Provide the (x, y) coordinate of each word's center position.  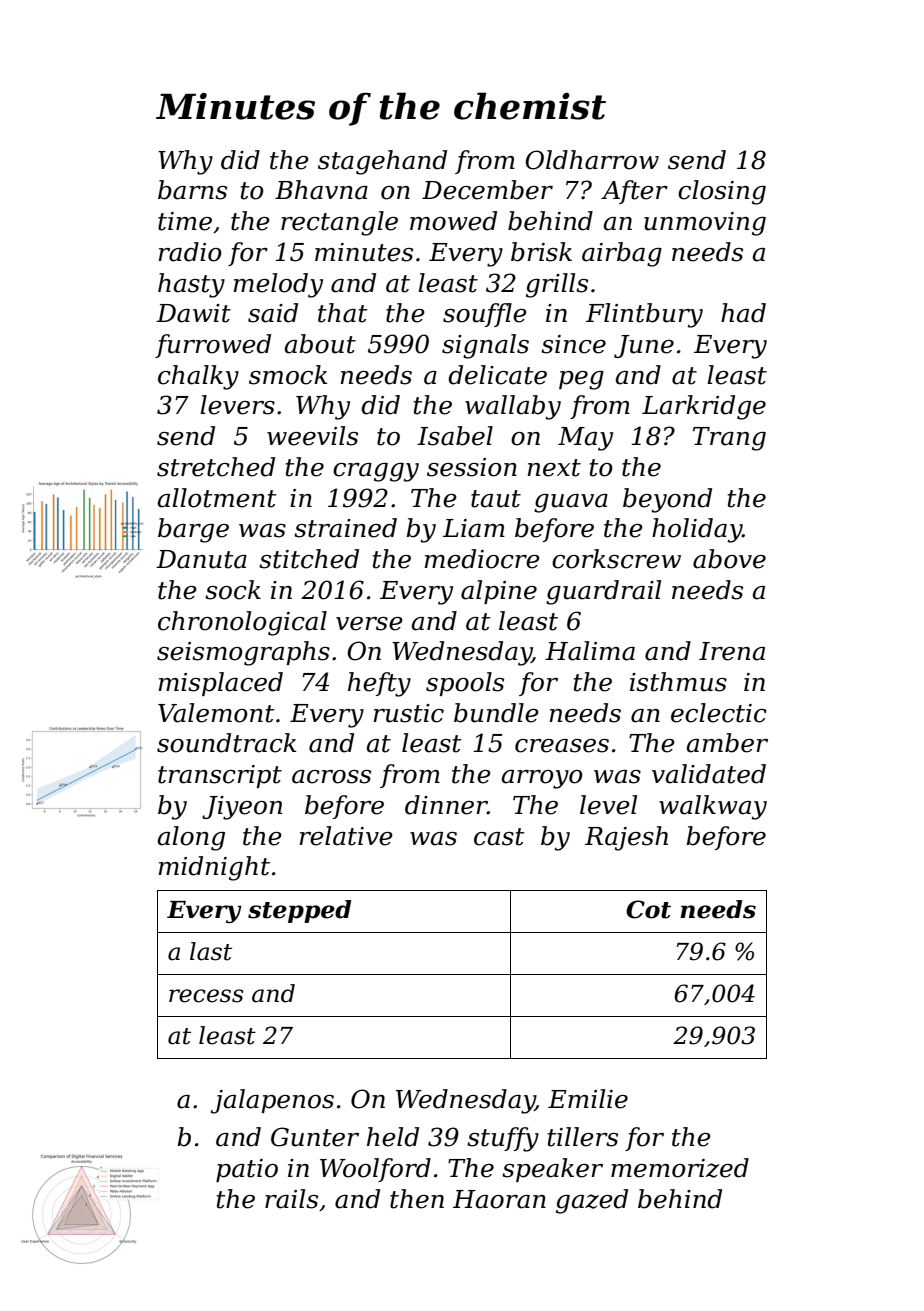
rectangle (339, 223)
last (211, 951)
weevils (312, 436)
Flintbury (644, 315)
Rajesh (626, 838)
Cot (648, 909)
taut (496, 499)
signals (485, 346)
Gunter (315, 1137)
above (729, 559)
